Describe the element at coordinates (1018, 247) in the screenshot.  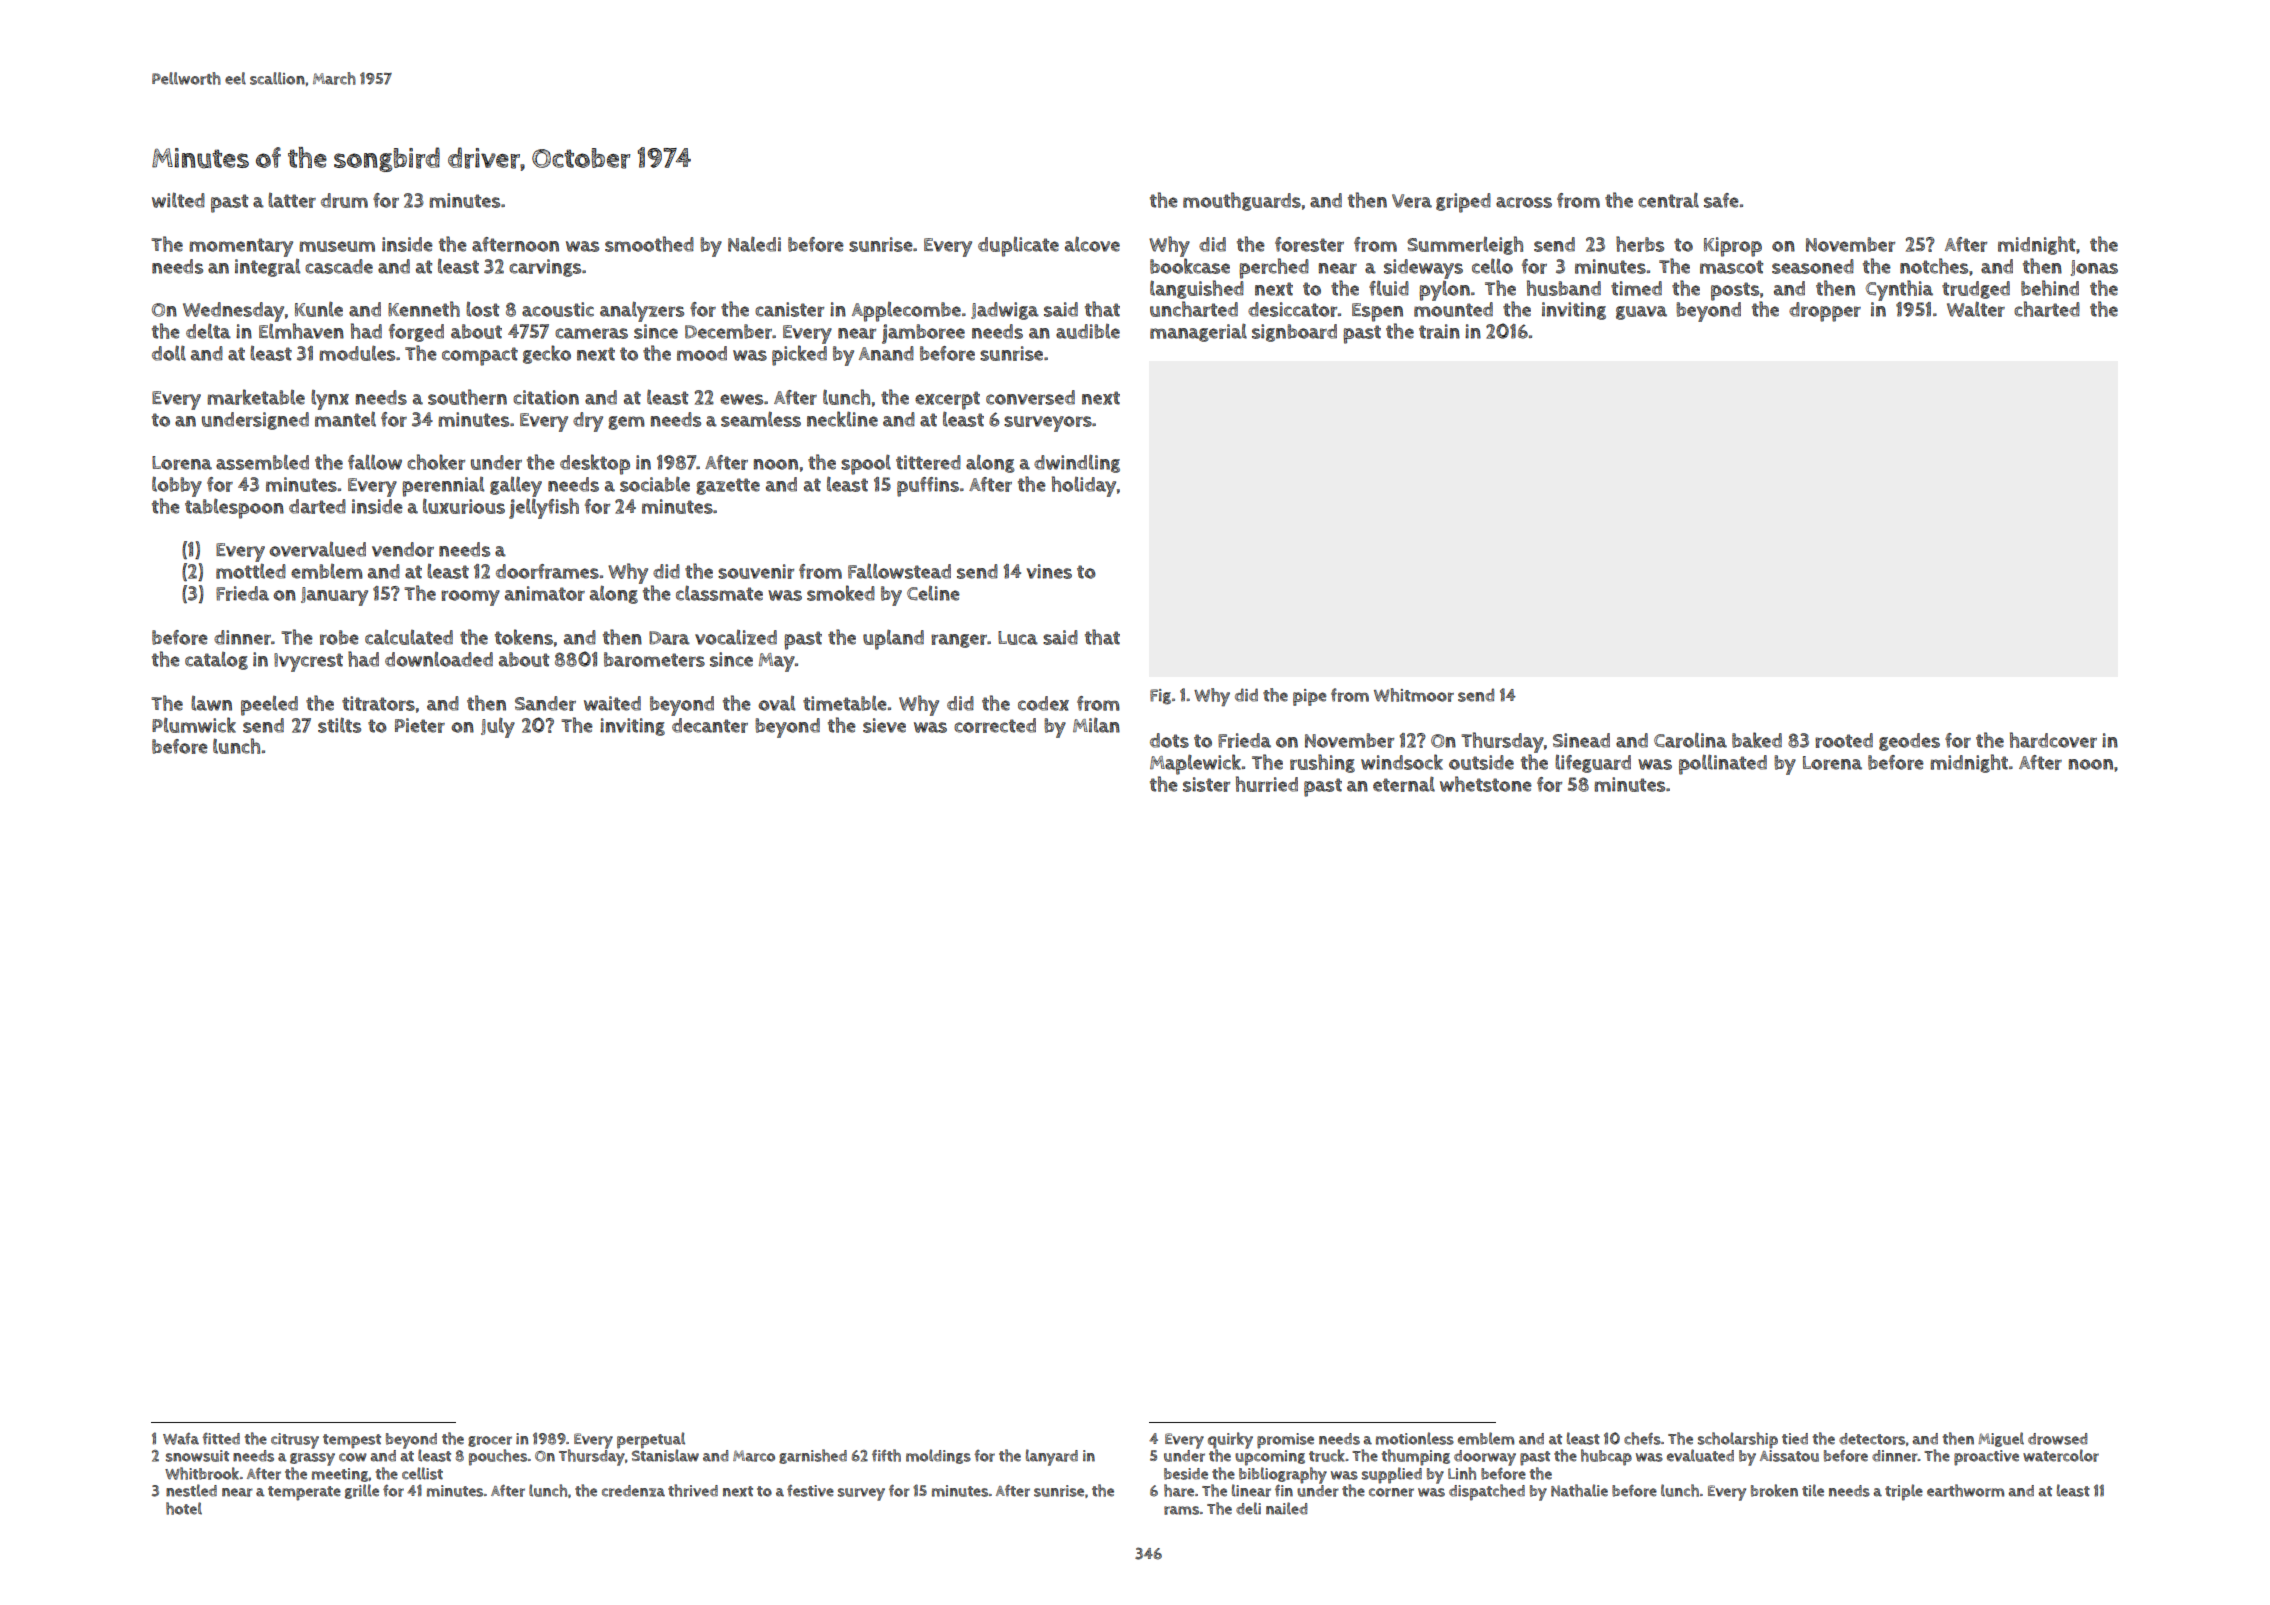
I see `duplicate` at that location.
